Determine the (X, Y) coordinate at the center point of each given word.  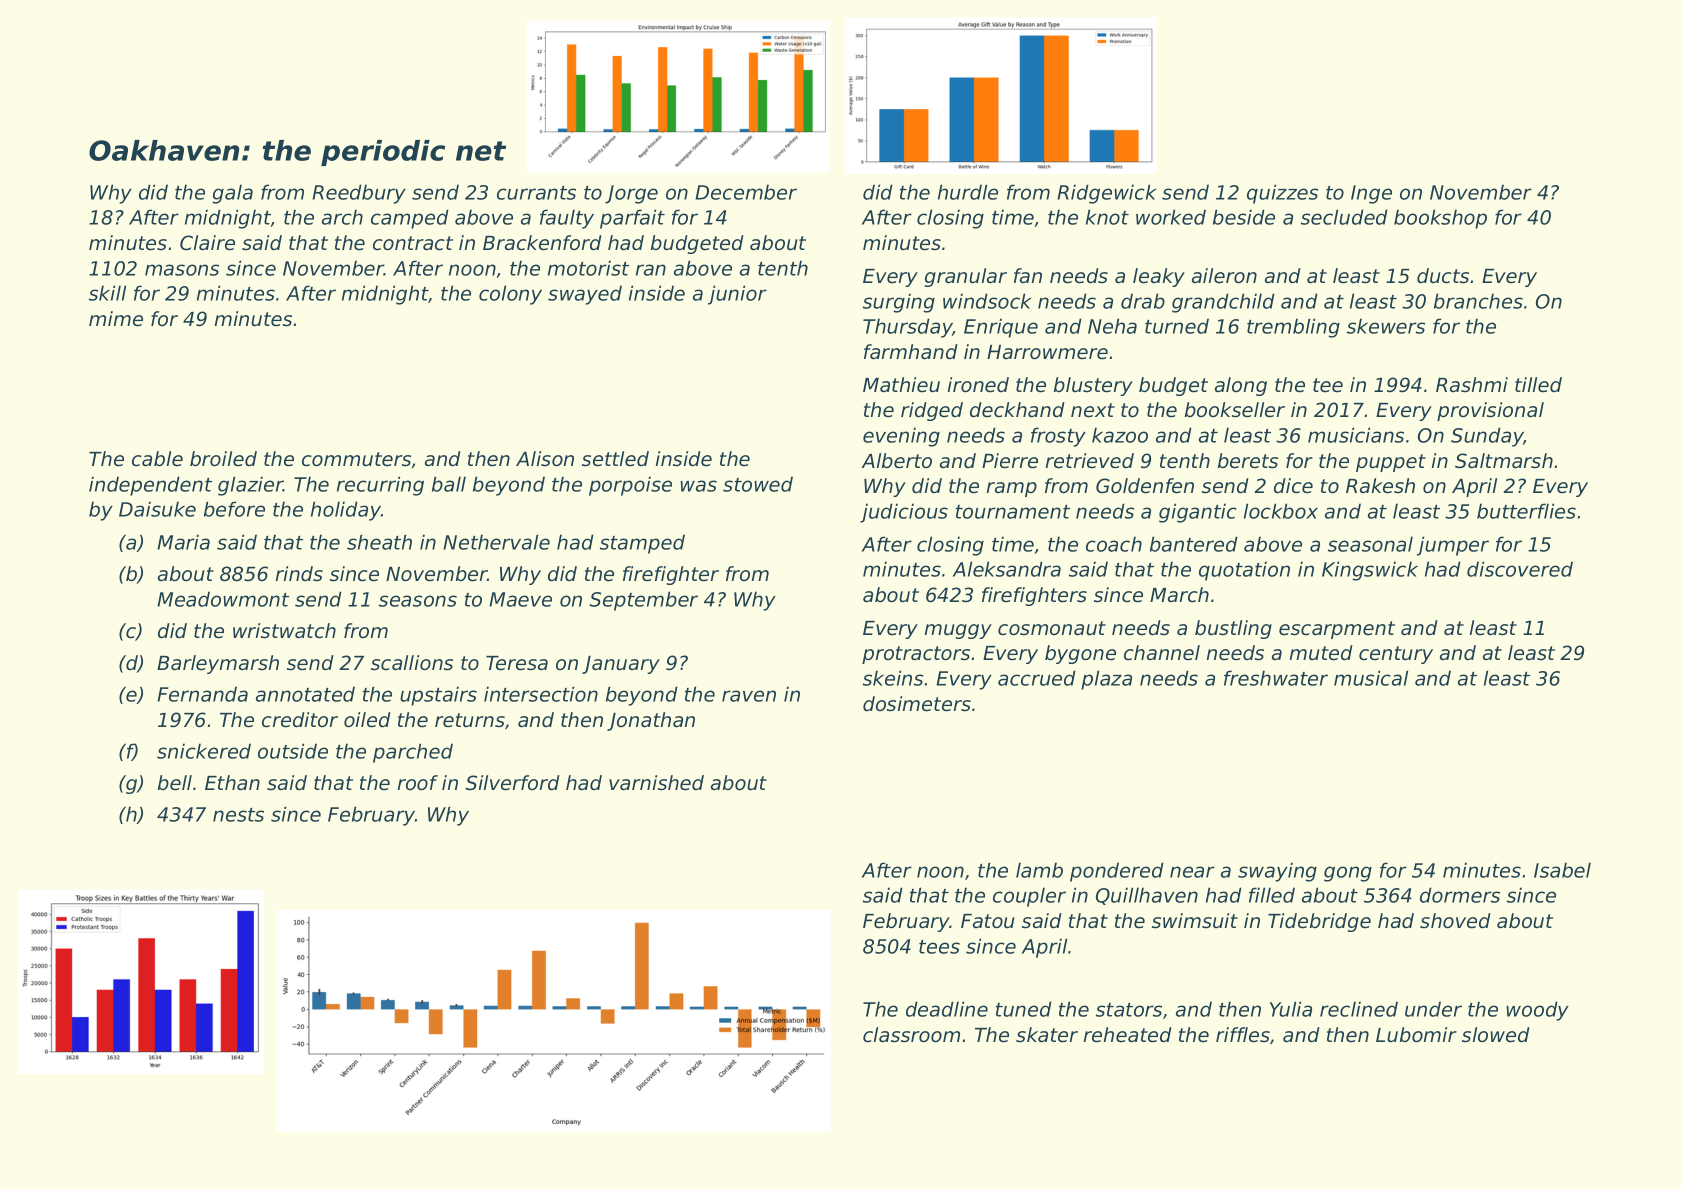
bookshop (1440, 219)
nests (238, 815)
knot (1107, 217)
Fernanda (202, 694)
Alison (545, 459)
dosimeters (917, 704)
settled (615, 459)
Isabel (1562, 870)
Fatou (988, 921)
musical (1371, 678)
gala (232, 194)
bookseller (1235, 410)
